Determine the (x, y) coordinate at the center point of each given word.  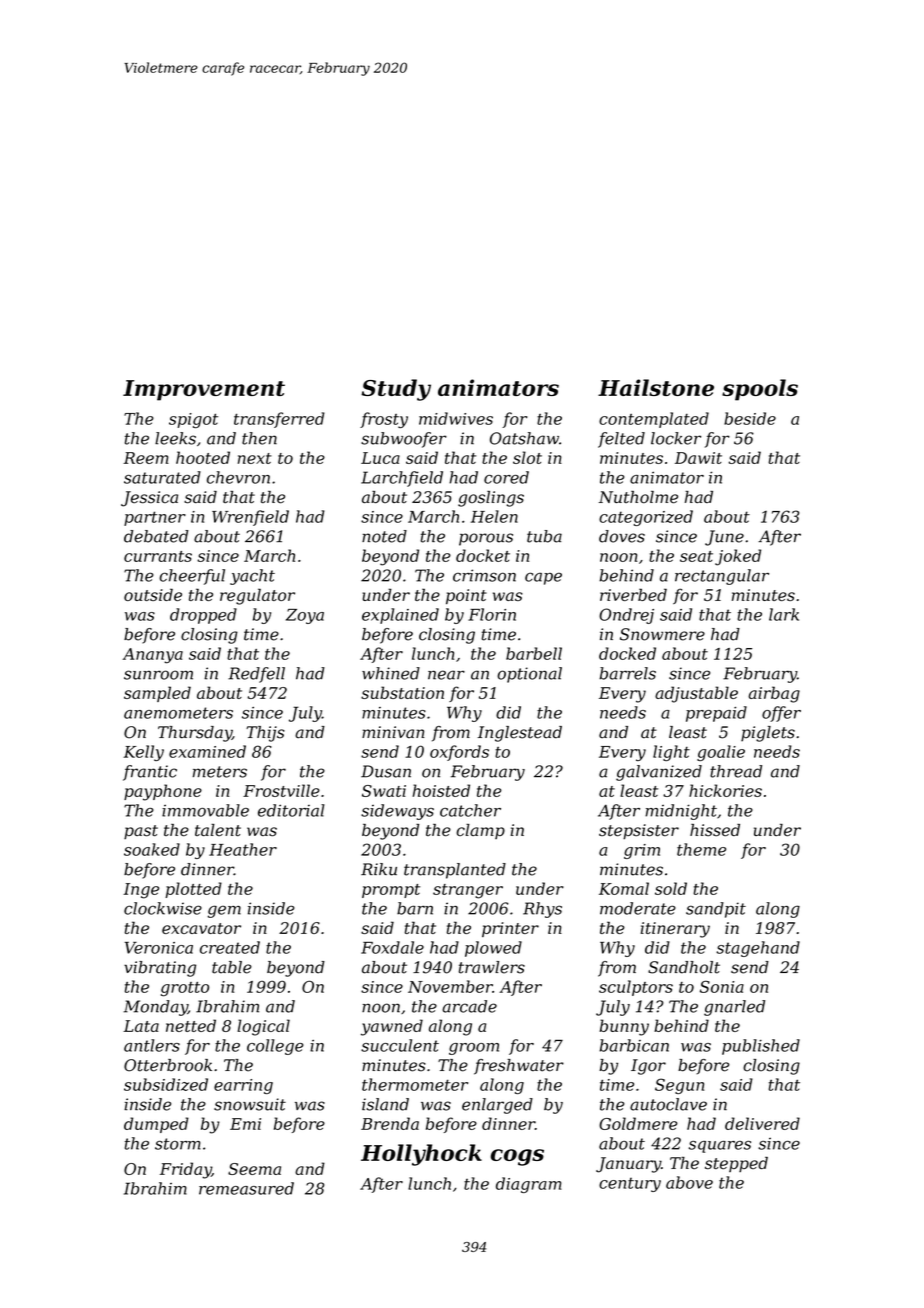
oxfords (459, 753)
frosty (384, 420)
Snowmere (662, 634)
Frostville (281, 790)
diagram (529, 1185)
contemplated (654, 420)
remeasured (246, 1188)
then (259, 438)
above (689, 1182)
